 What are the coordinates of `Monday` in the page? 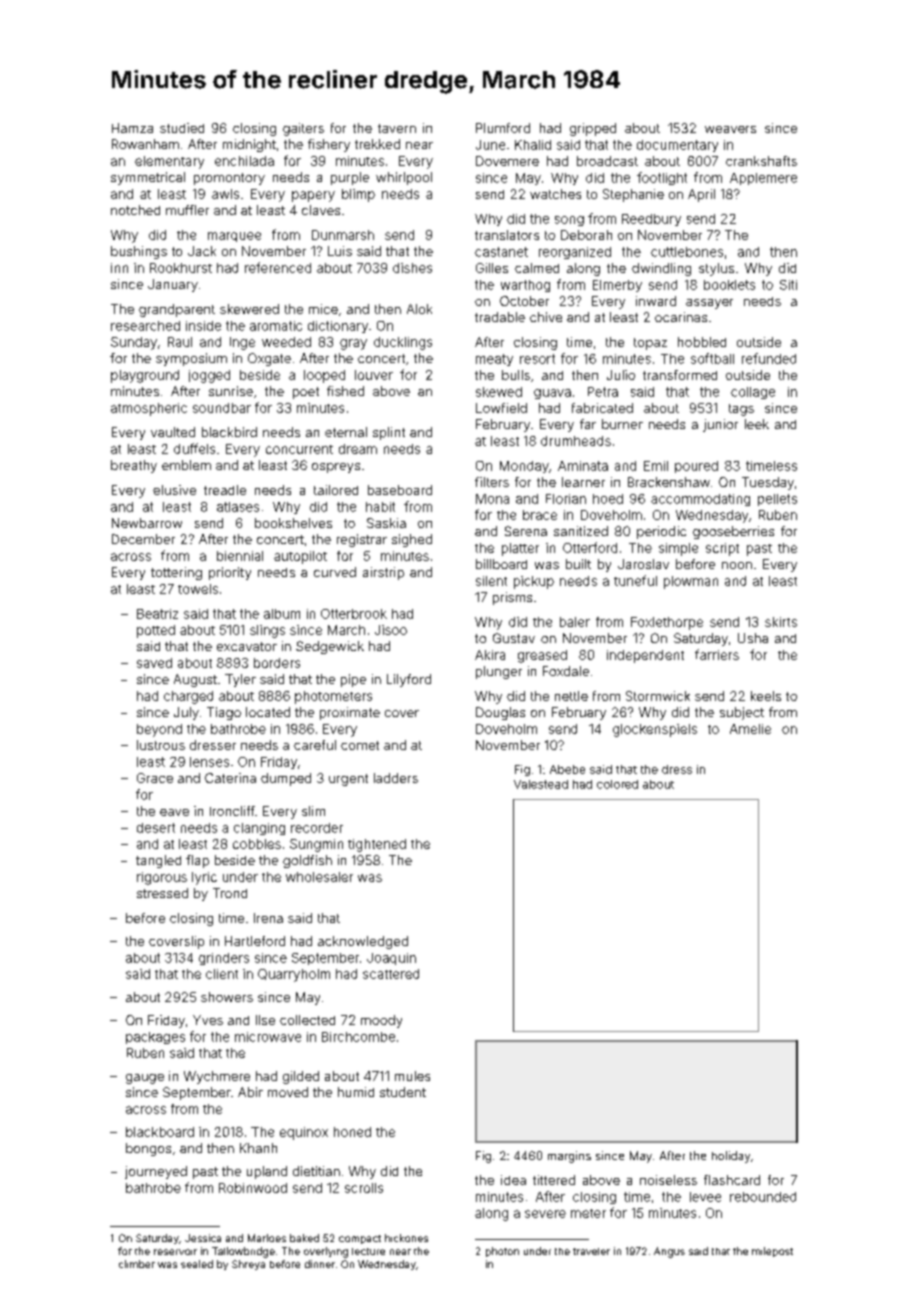 It's located at (524, 467).
